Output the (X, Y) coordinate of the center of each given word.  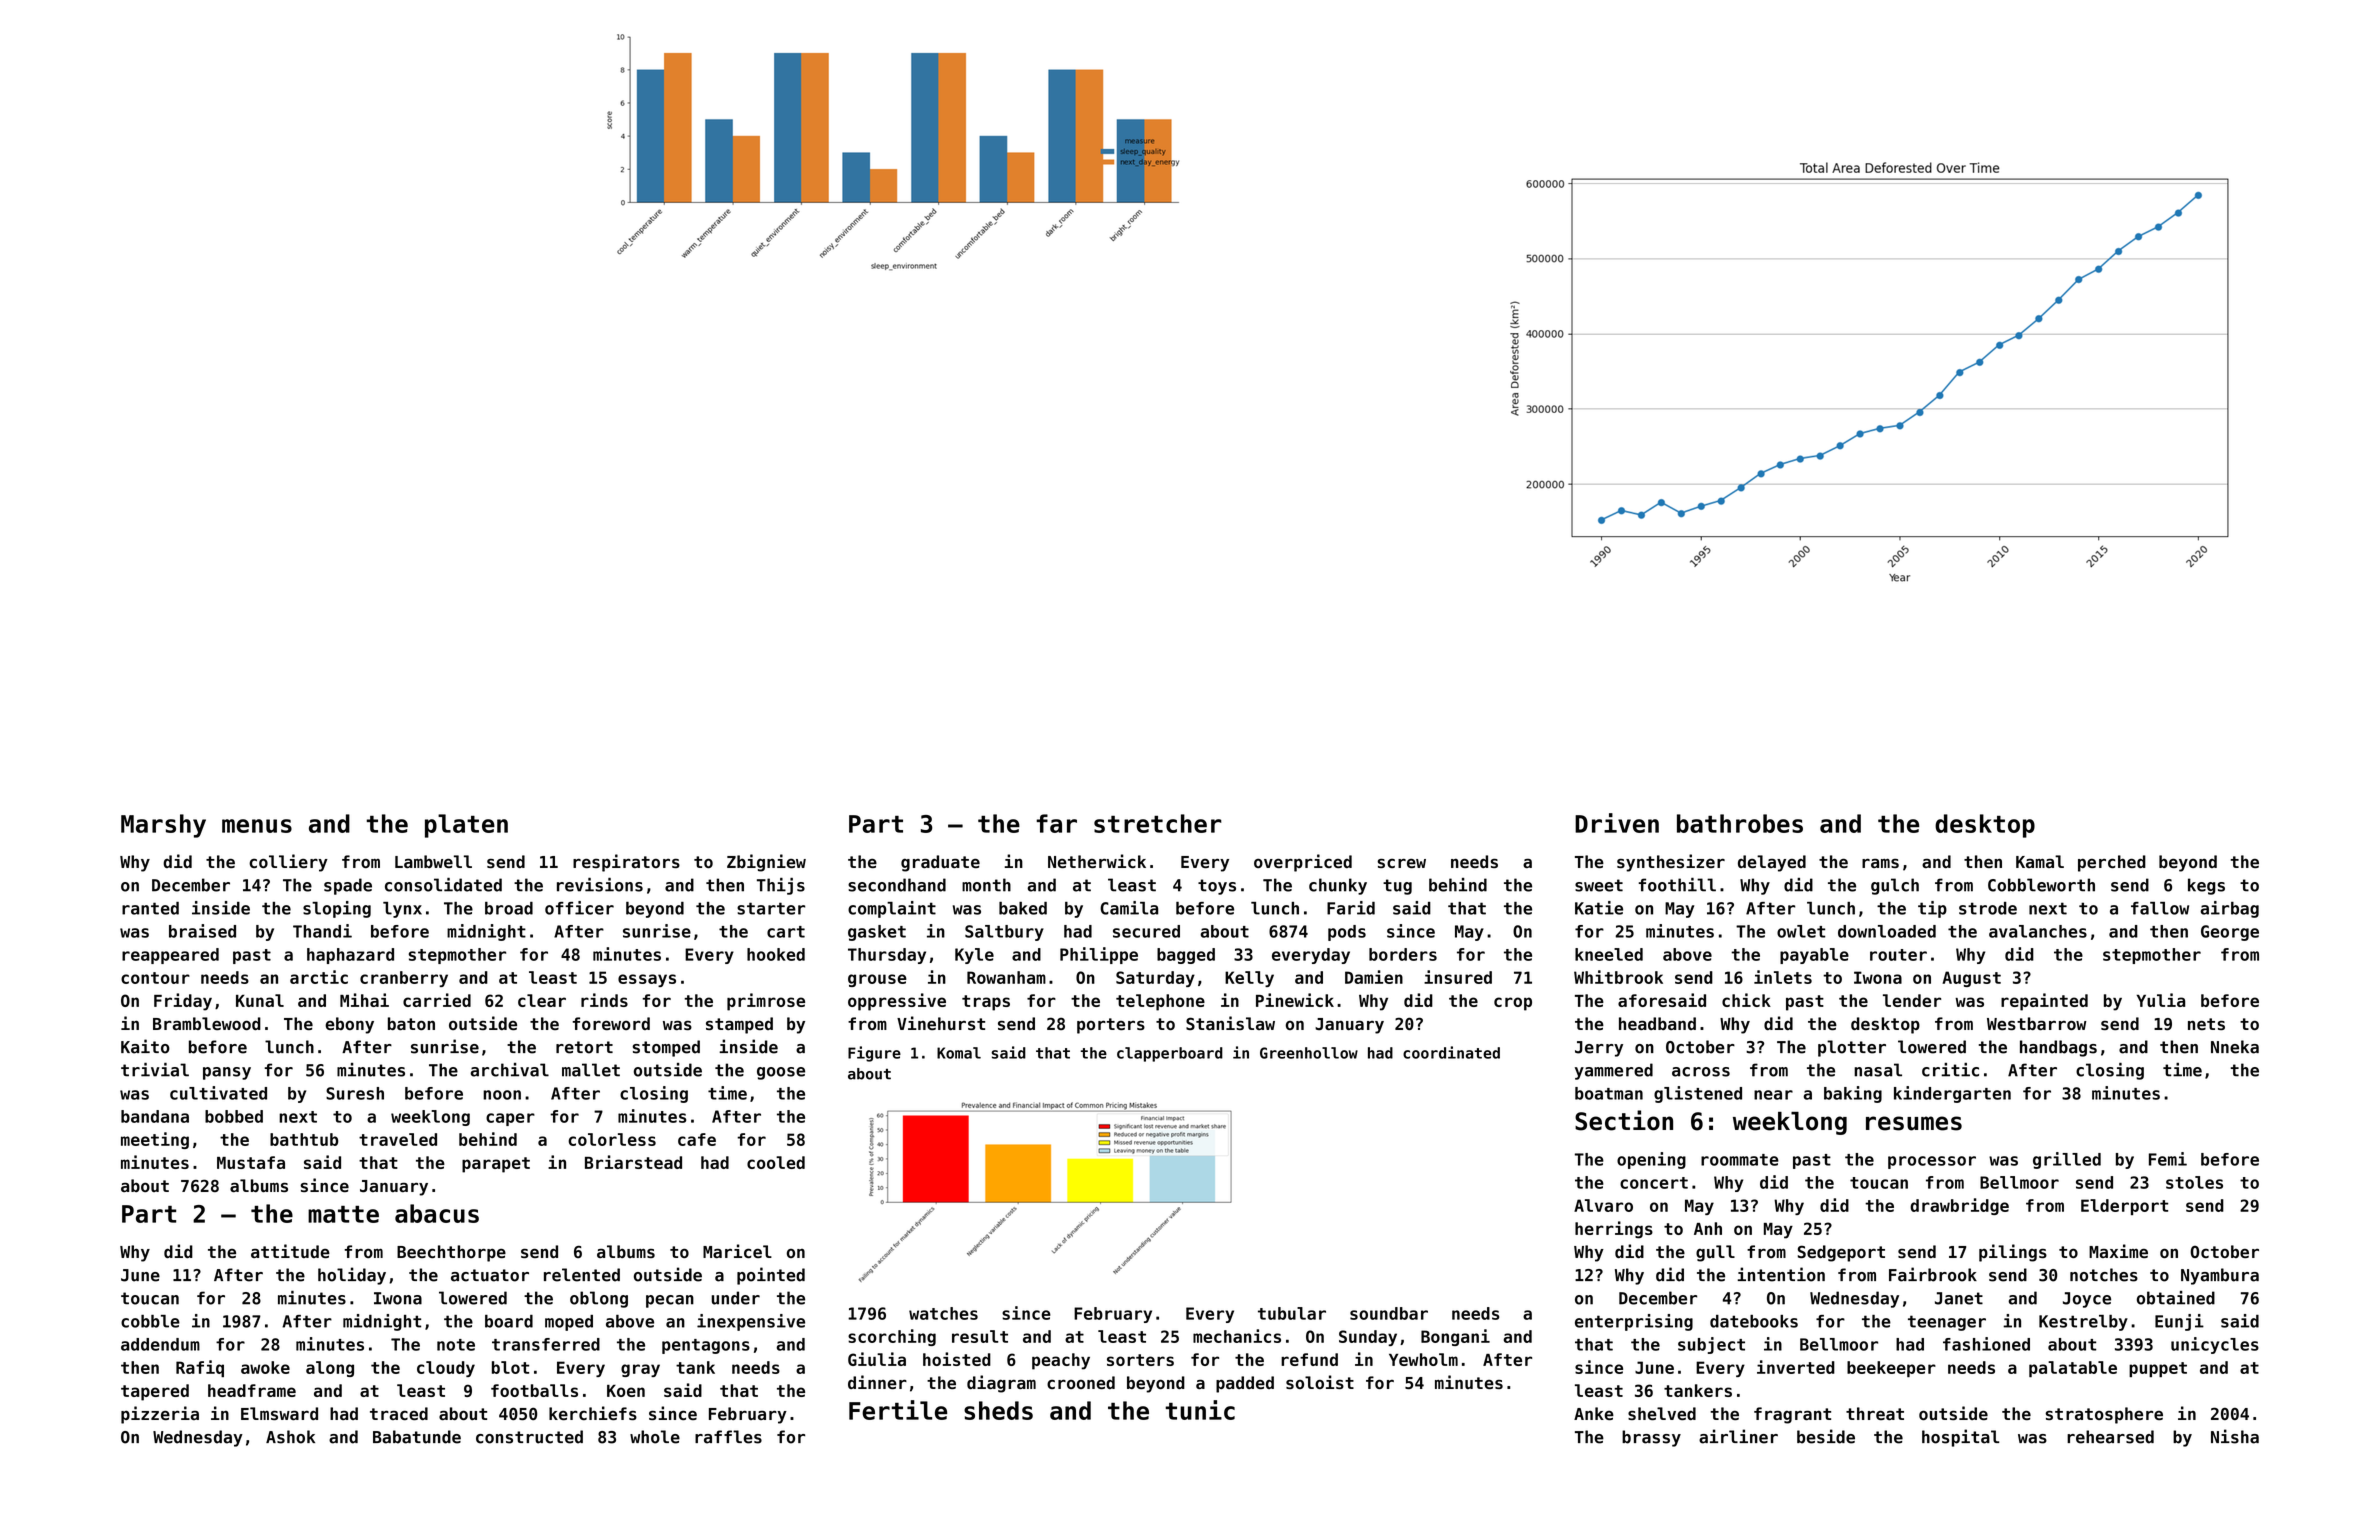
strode (1988, 908)
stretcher (1157, 823)
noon (502, 1095)
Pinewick (1295, 1000)
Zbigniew (766, 863)
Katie (1599, 908)
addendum (160, 1344)
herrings (1614, 1230)
